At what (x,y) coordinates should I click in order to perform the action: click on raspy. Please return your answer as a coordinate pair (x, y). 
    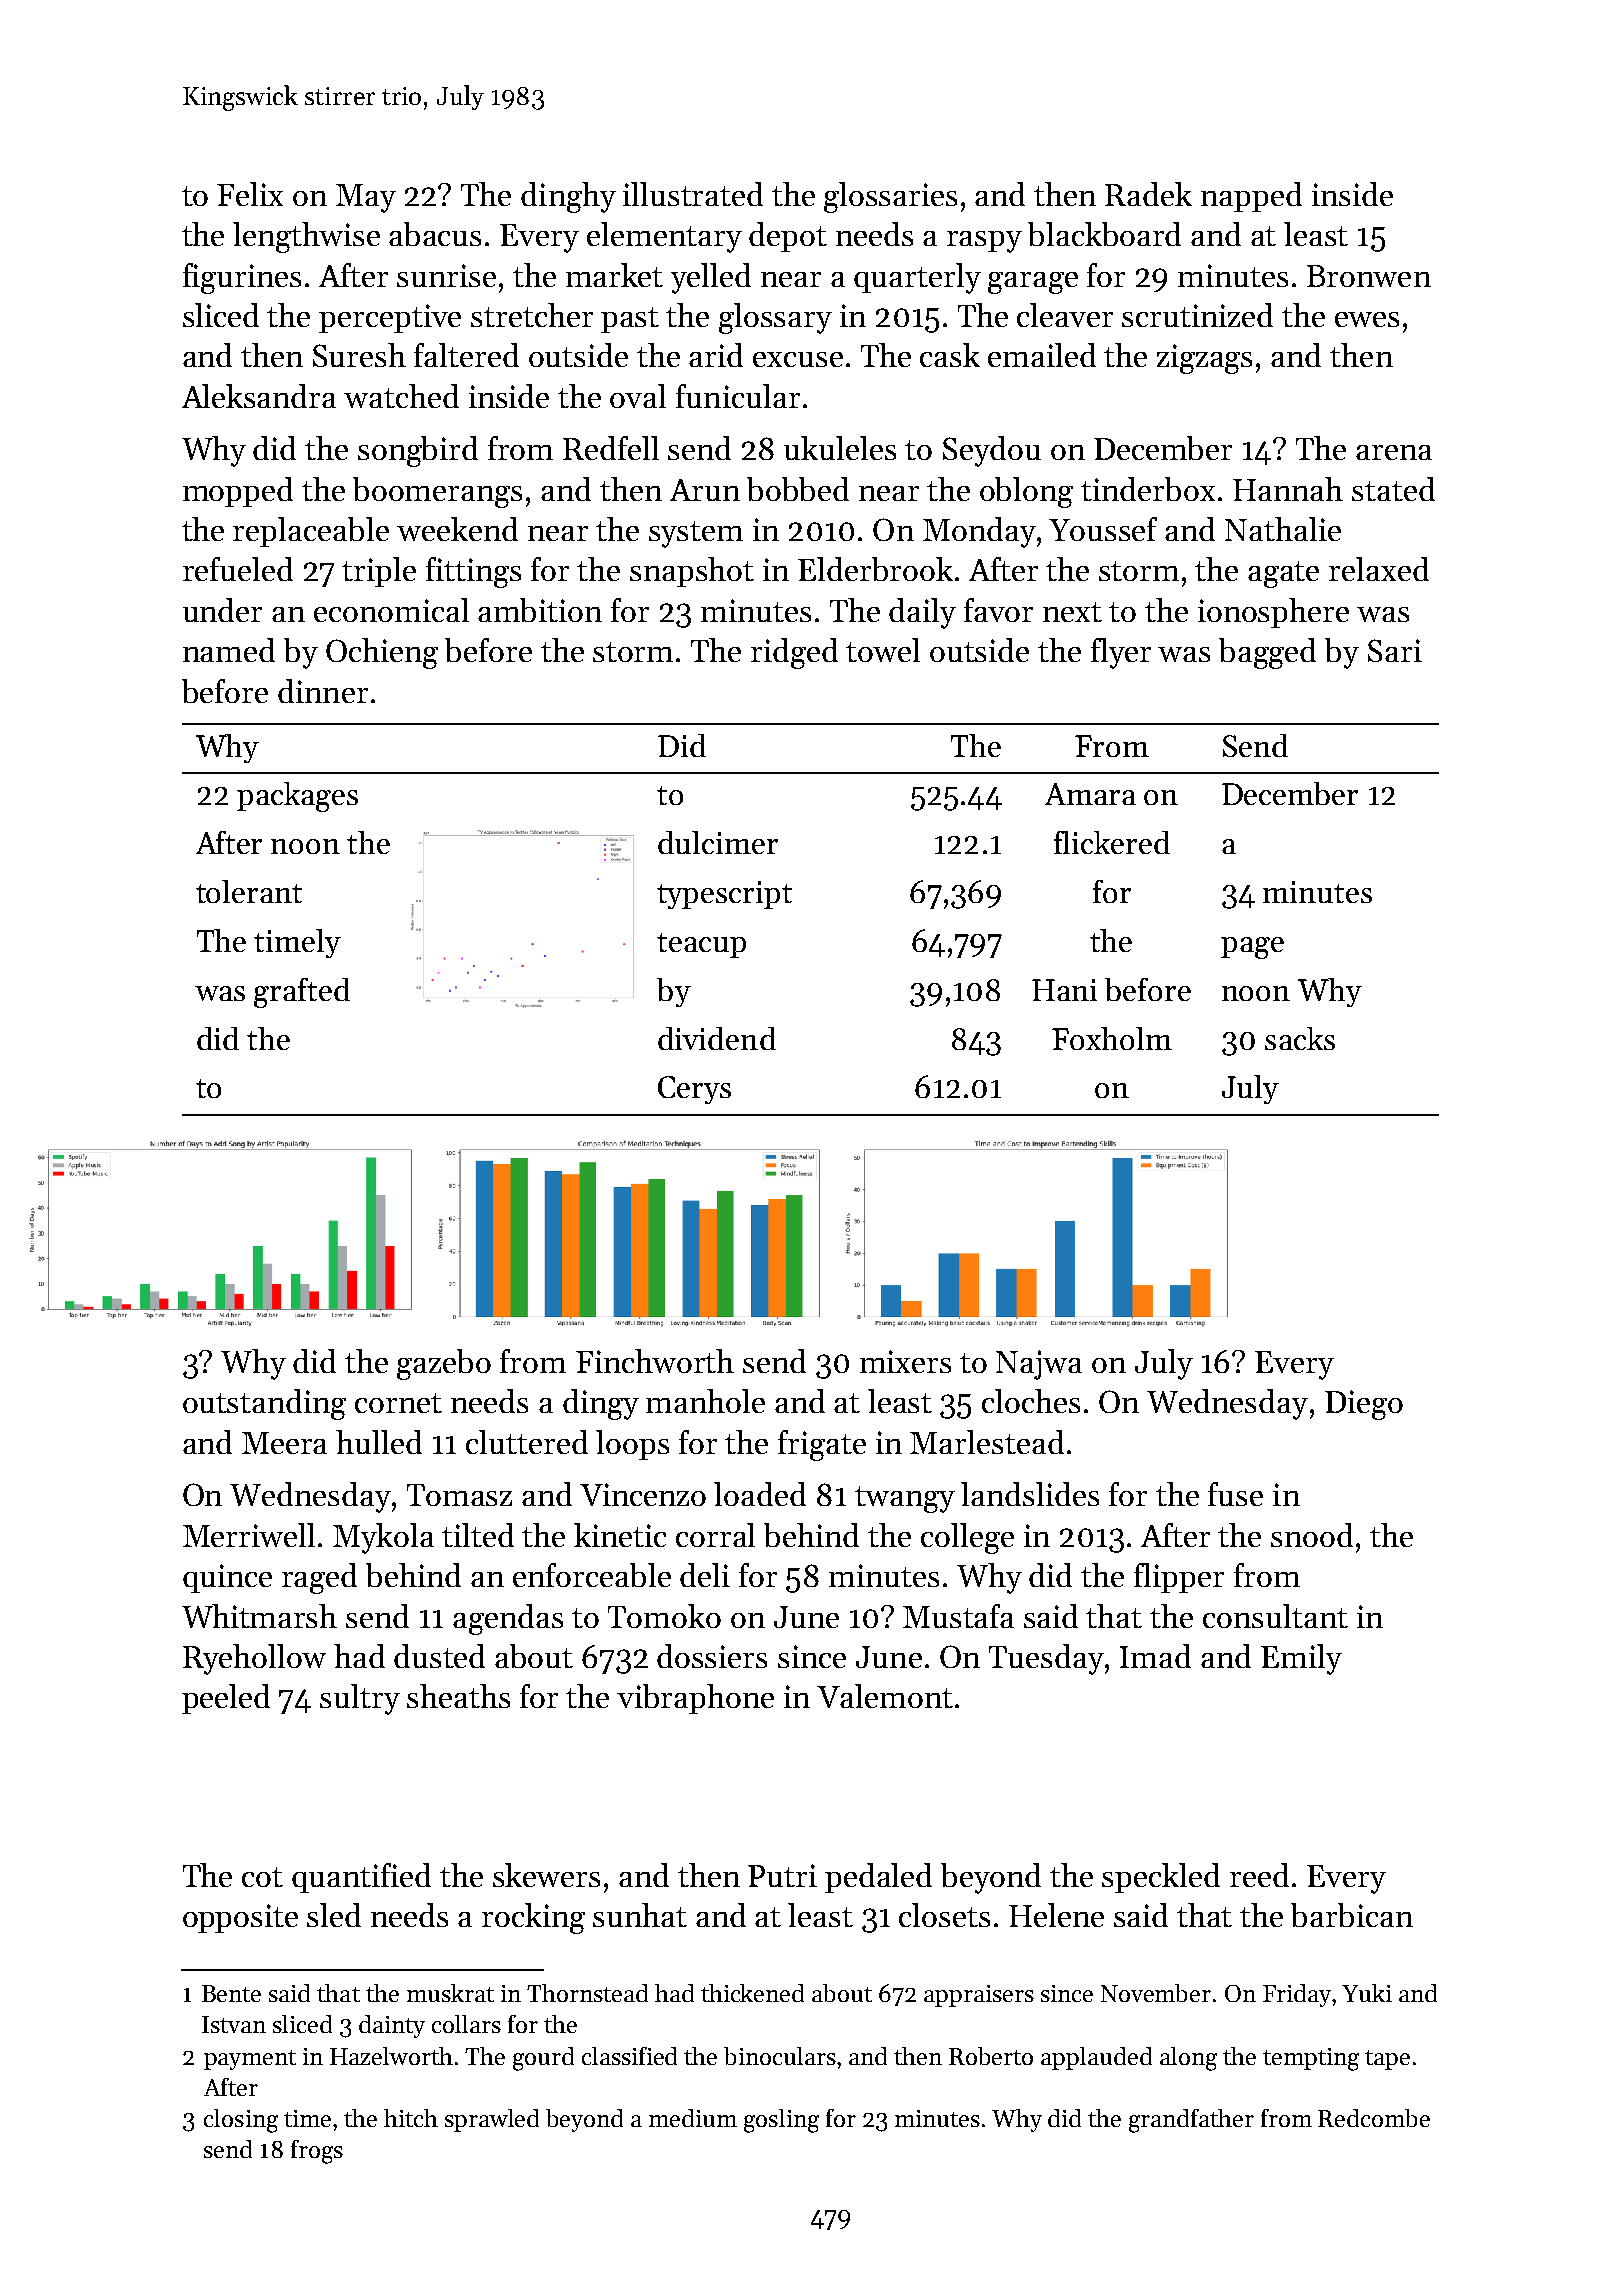
    Looking at the image, I should click on (984, 242).
